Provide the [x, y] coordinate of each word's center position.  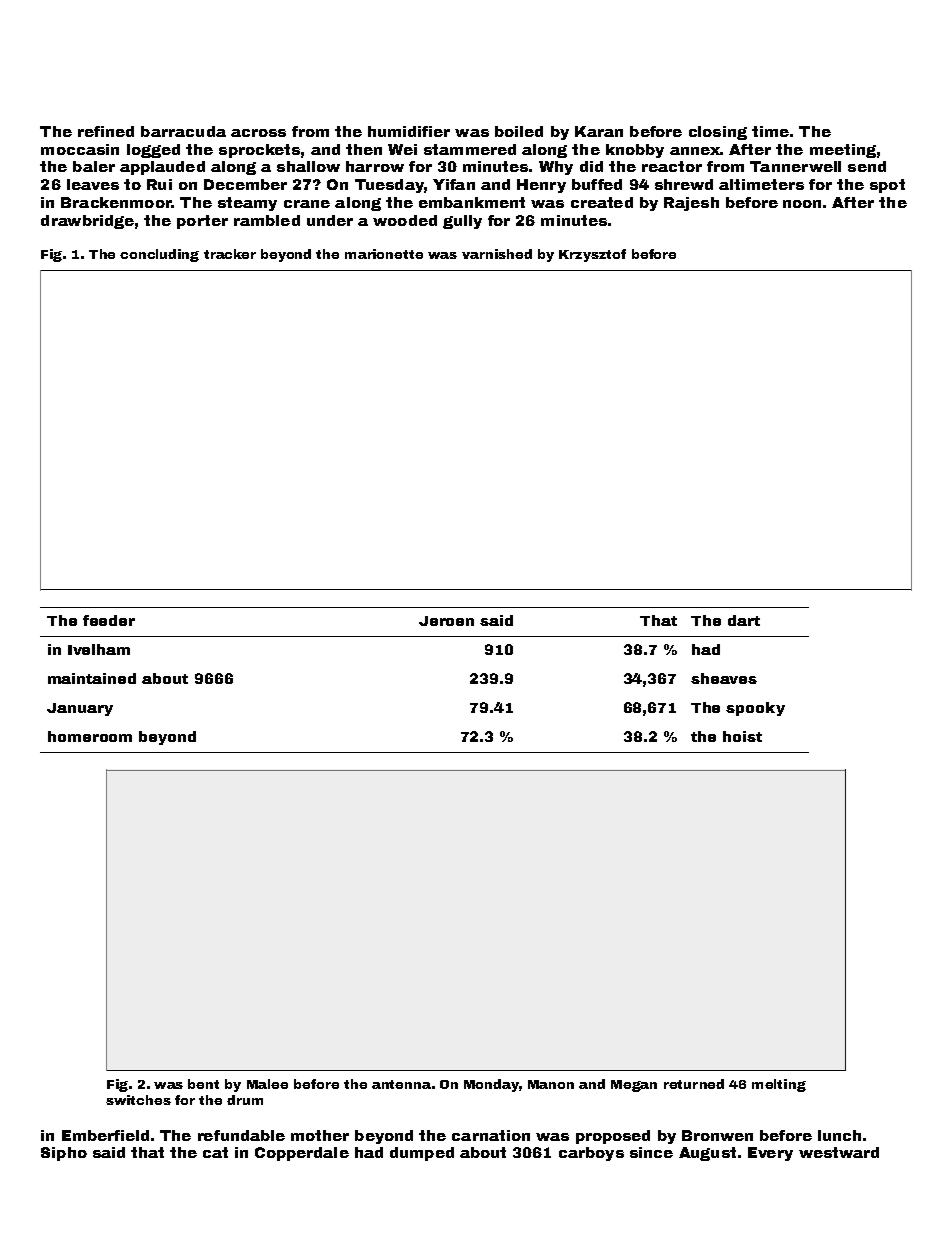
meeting [843, 151]
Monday [491, 1085]
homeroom [90, 736]
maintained [92, 678]
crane [307, 204]
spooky [755, 709]
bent [203, 1084]
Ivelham [99, 649]
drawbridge [87, 222]
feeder [109, 620]
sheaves [724, 678]
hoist [742, 736]
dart [744, 620]
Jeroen [446, 621]
